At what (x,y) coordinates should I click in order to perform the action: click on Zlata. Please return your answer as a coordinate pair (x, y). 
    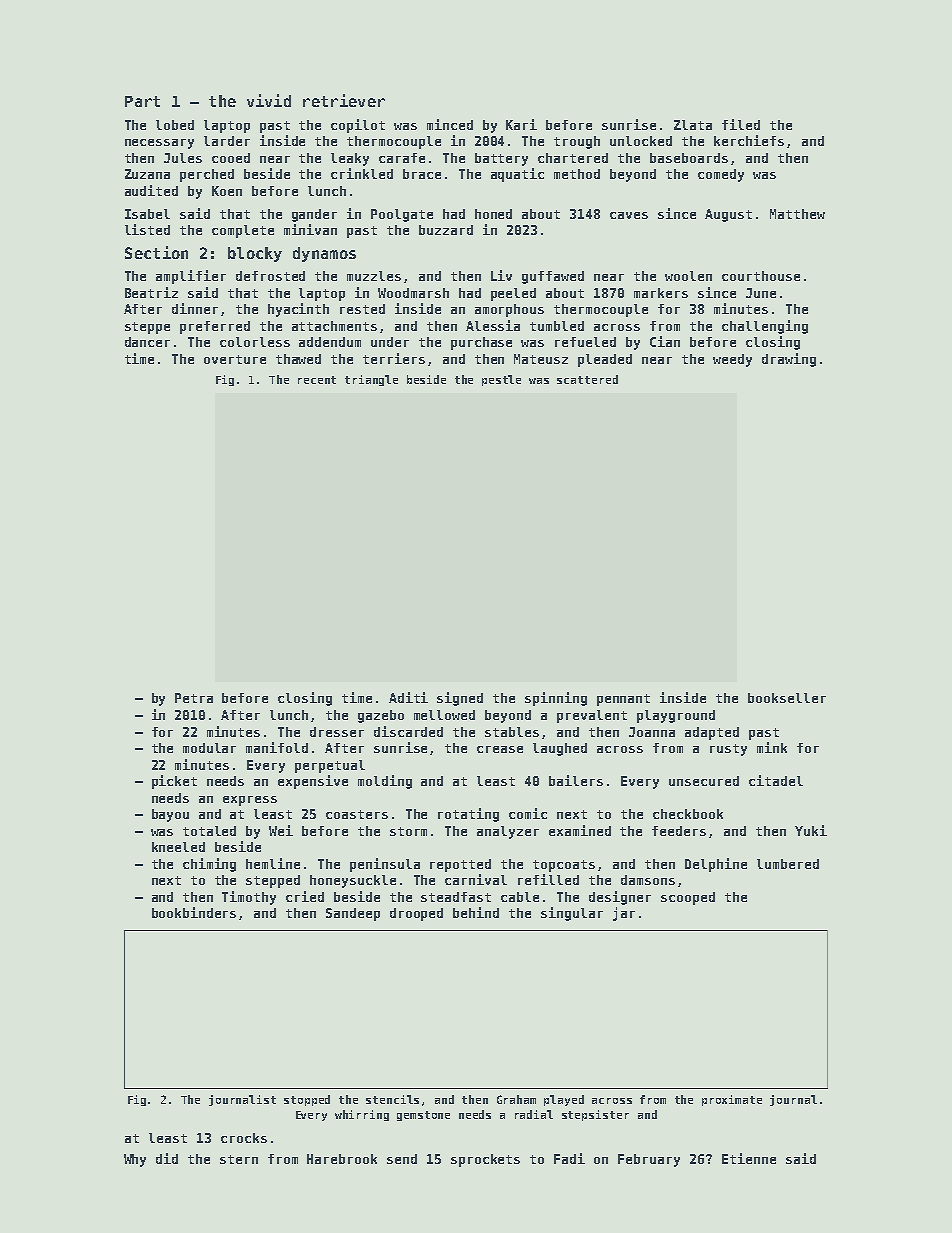
    Looking at the image, I should click on (693, 125).
